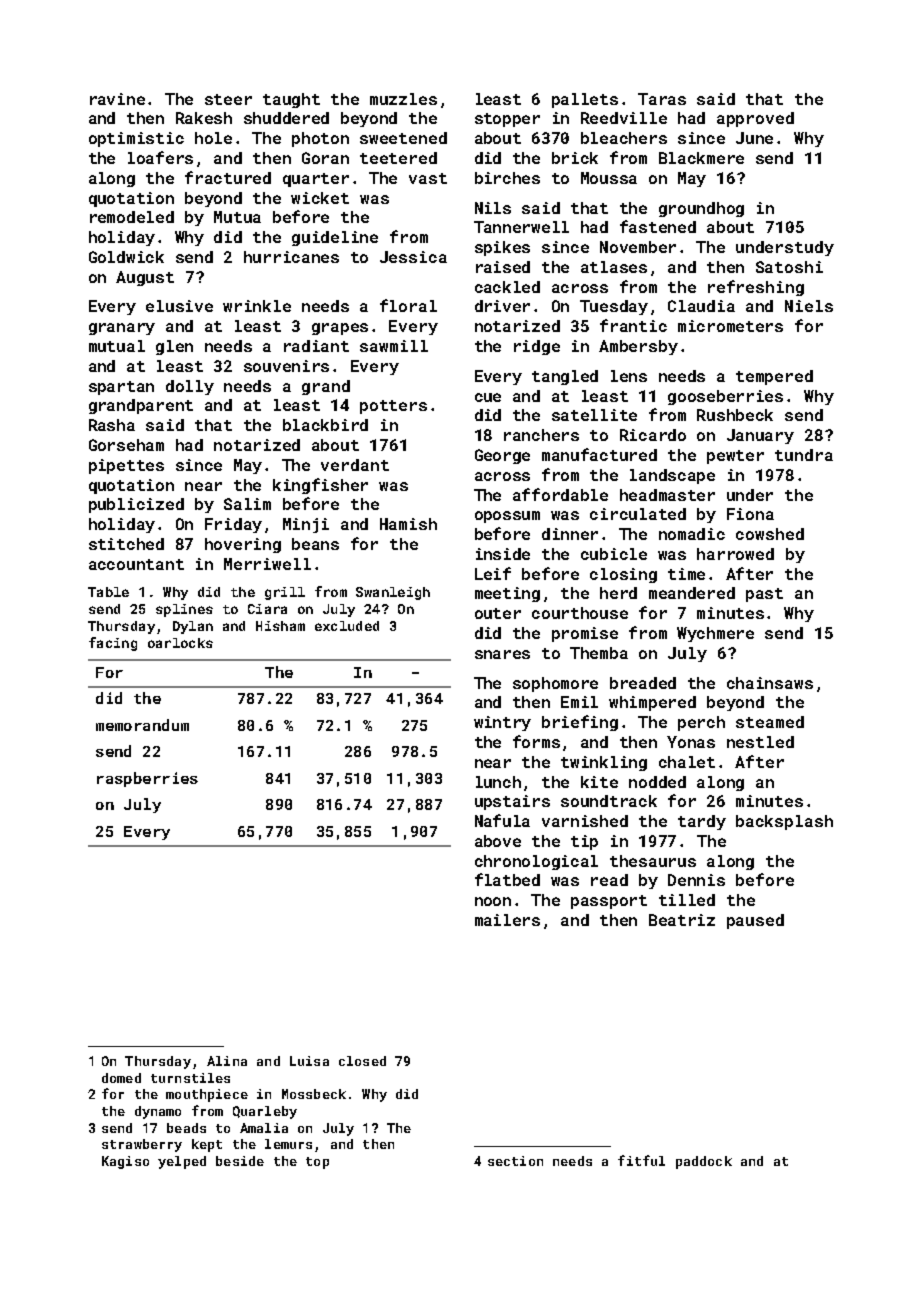  What do you see at coordinates (132, 217) in the document?
I see `remodeled` at bounding box center [132, 217].
